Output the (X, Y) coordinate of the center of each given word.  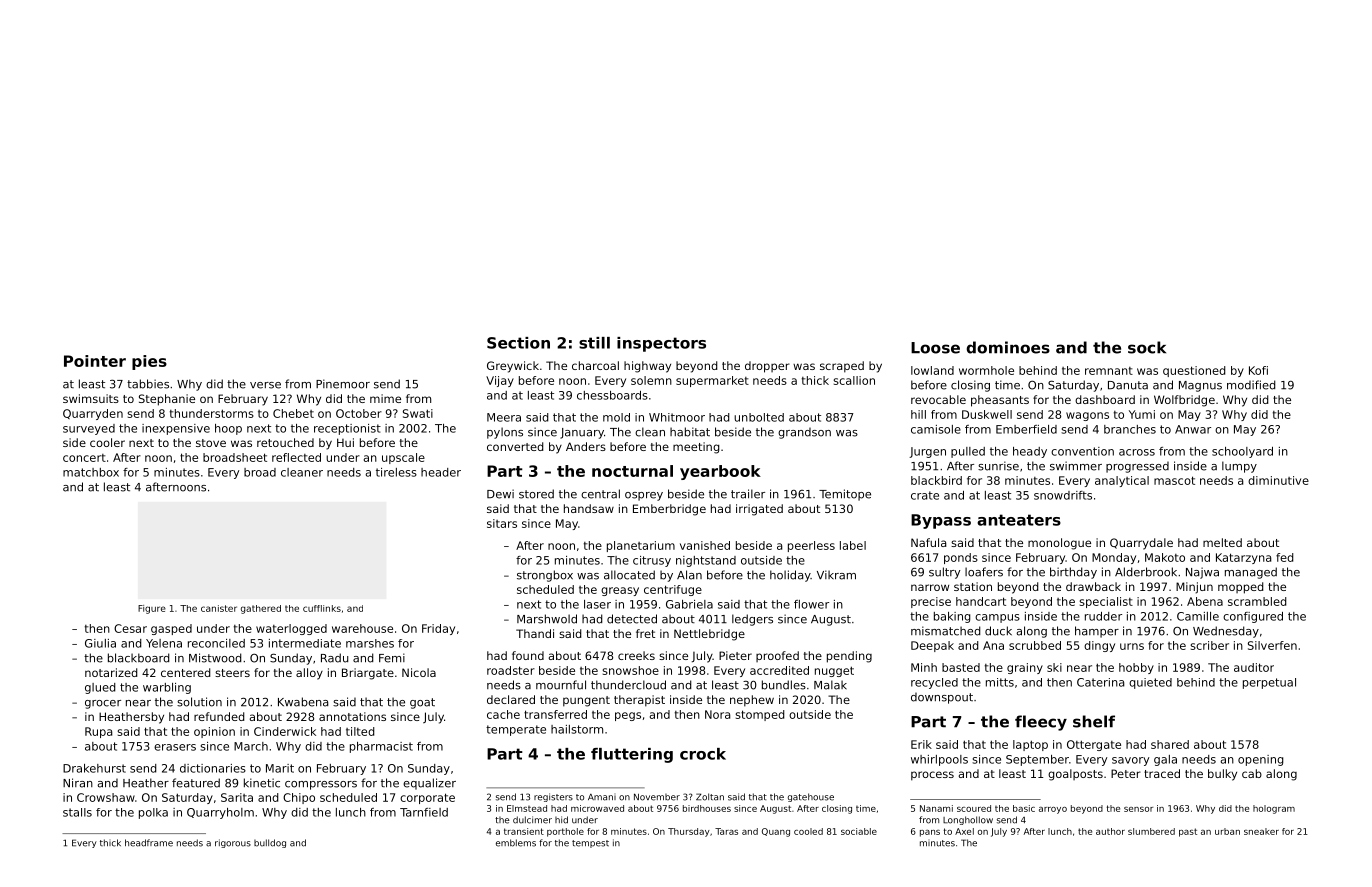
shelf (1094, 721)
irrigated (759, 510)
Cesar (130, 628)
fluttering (632, 755)
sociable (859, 831)
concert (84, 458)
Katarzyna (1244, 558)
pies (149, 362)
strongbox (545, 576)
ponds (961, 558)
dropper (767, 367)
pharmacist (381, 747)
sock (1147, 347)
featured (196, 783)
